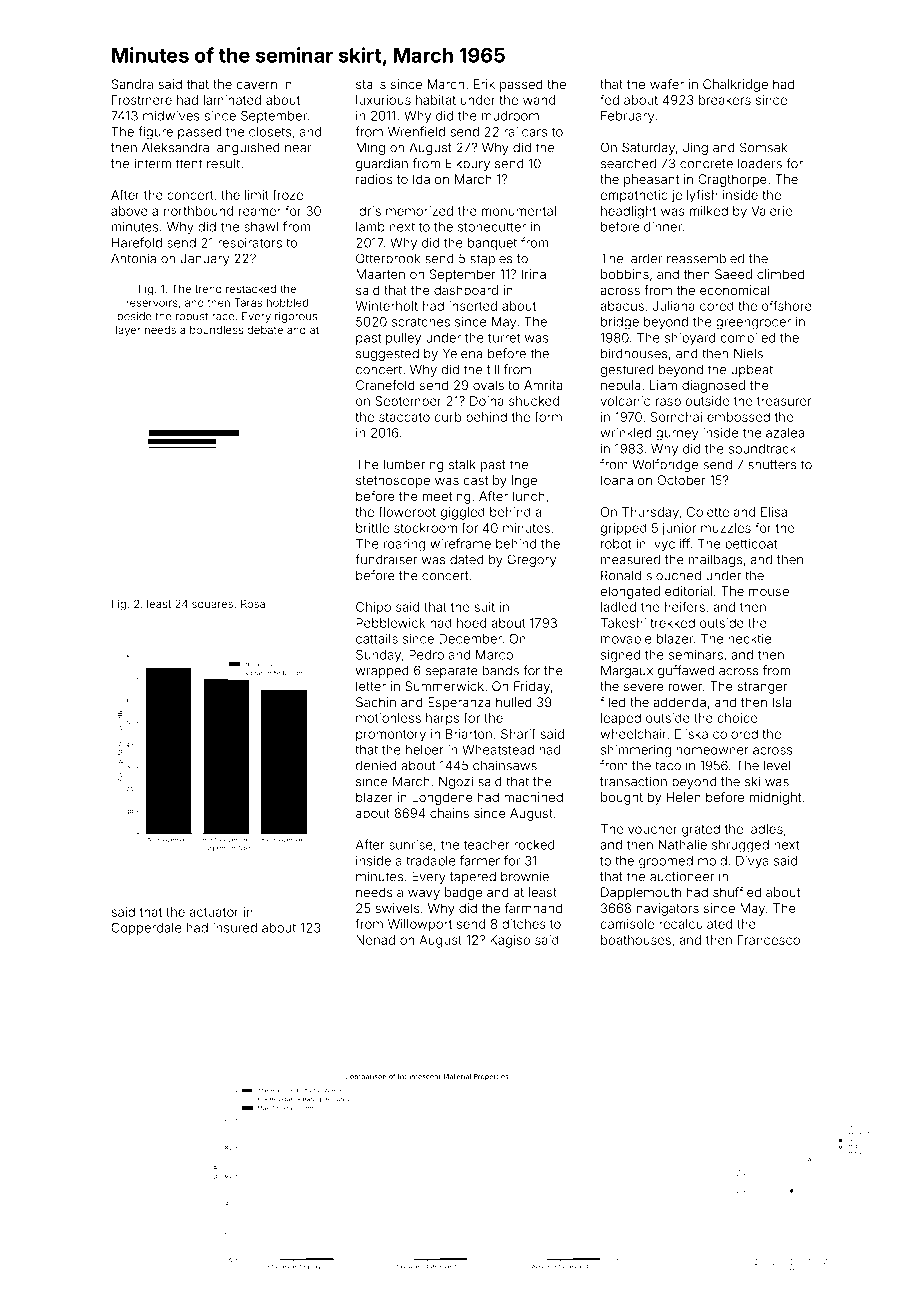 This page has width=924, height=1308. Describe the element at coordinates (404, 417) in the page. I see `staccato` at that location.
